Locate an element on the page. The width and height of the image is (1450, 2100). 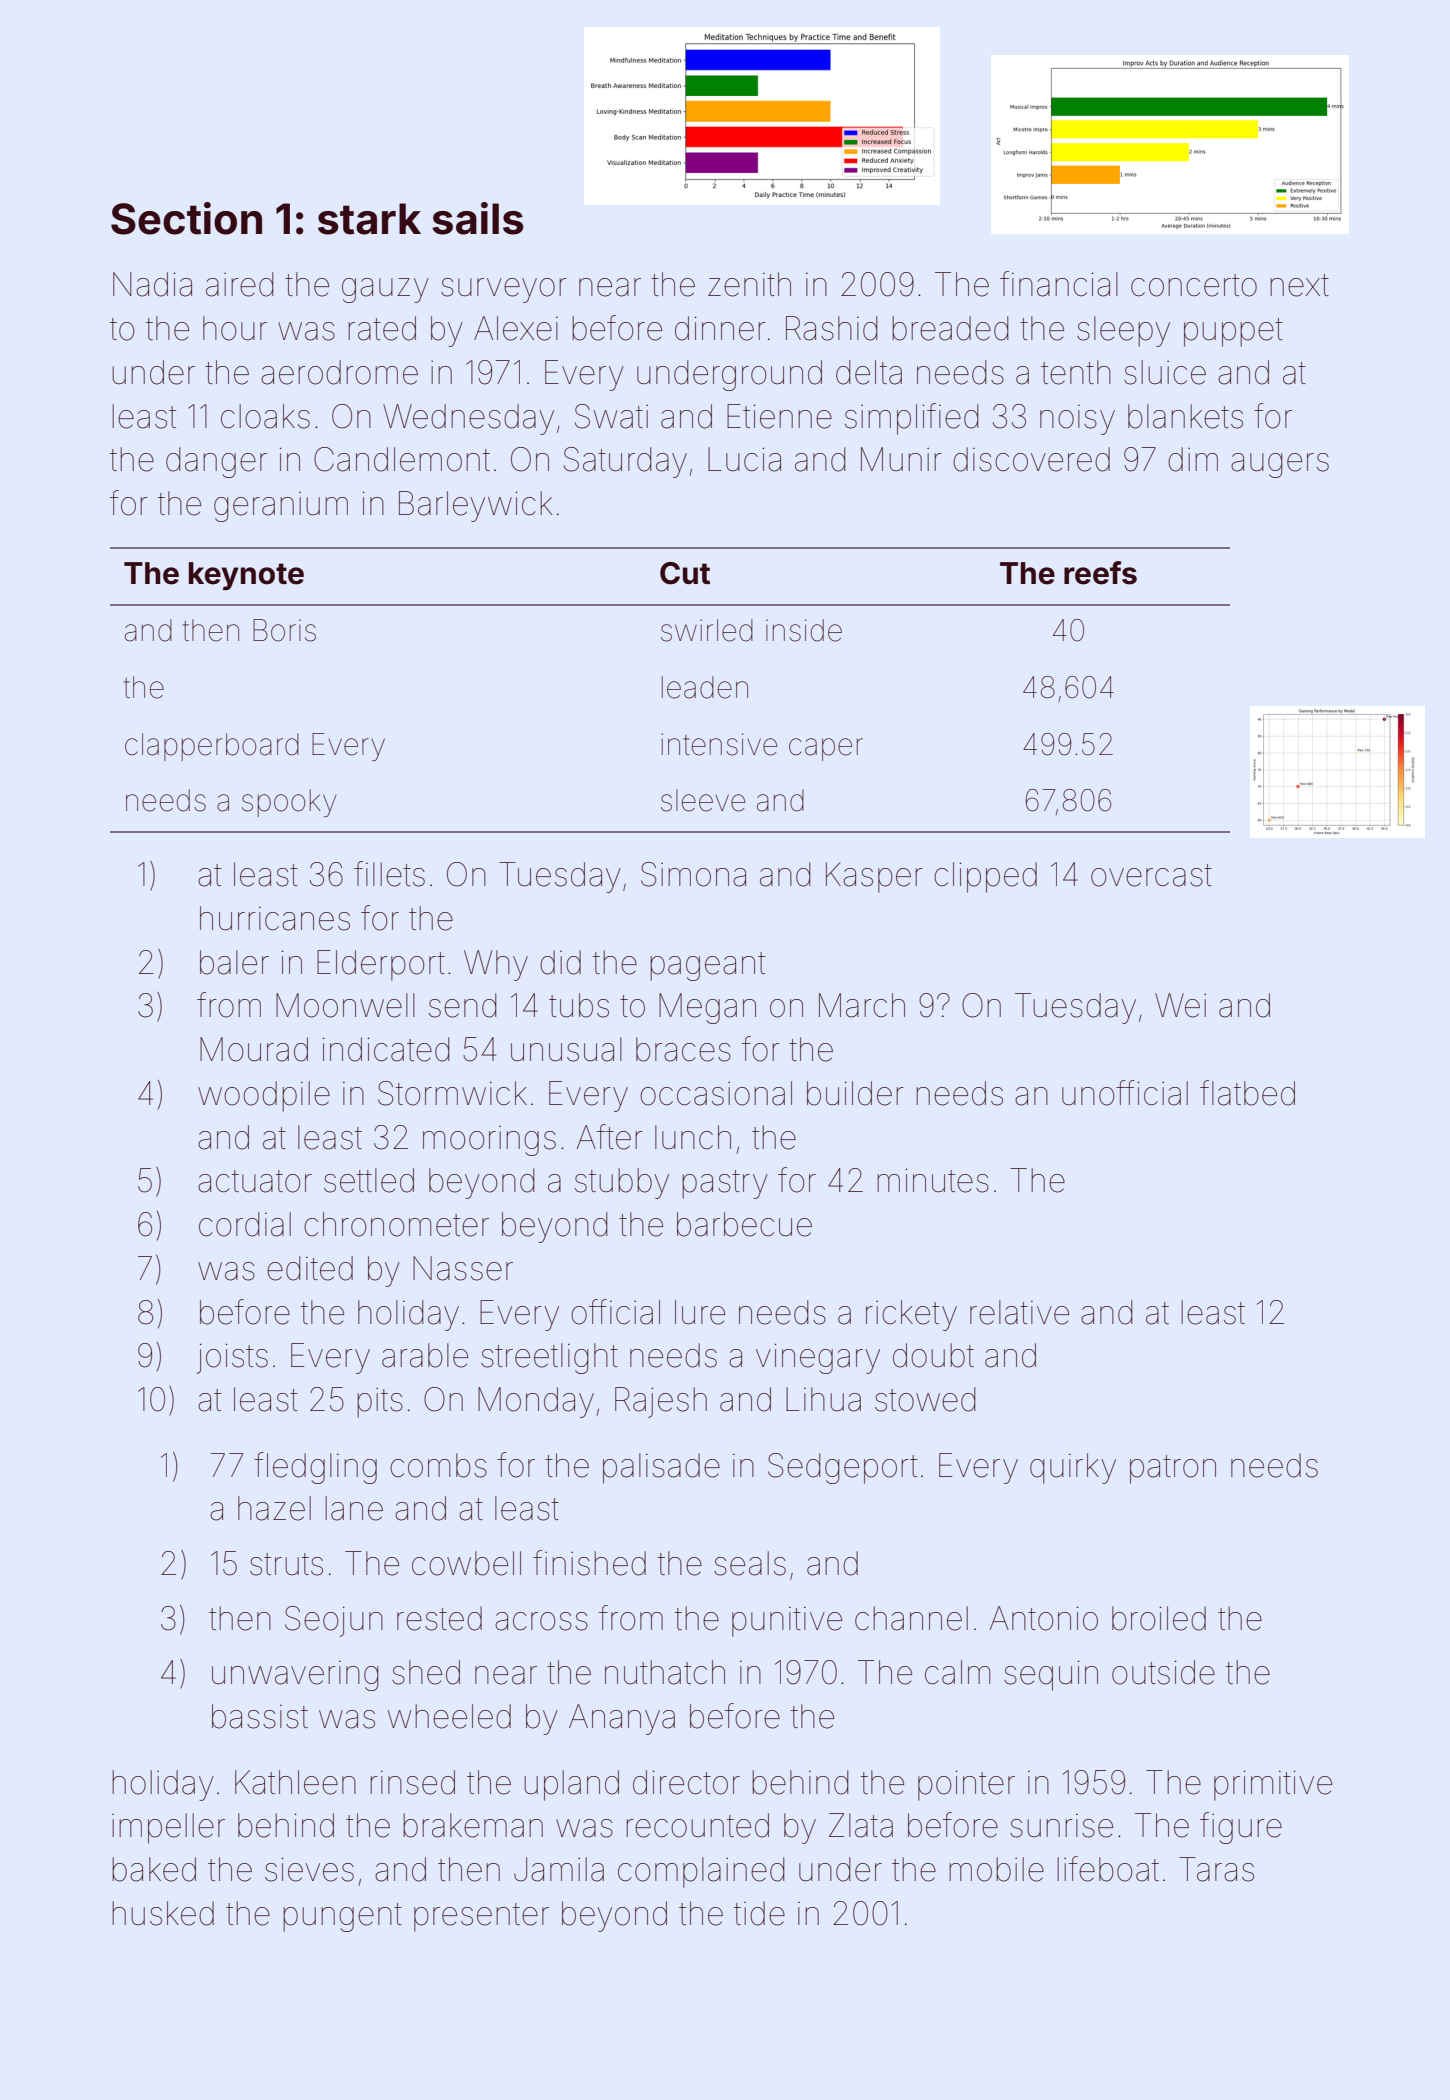
Simona is located at coordinates (693, 874).
